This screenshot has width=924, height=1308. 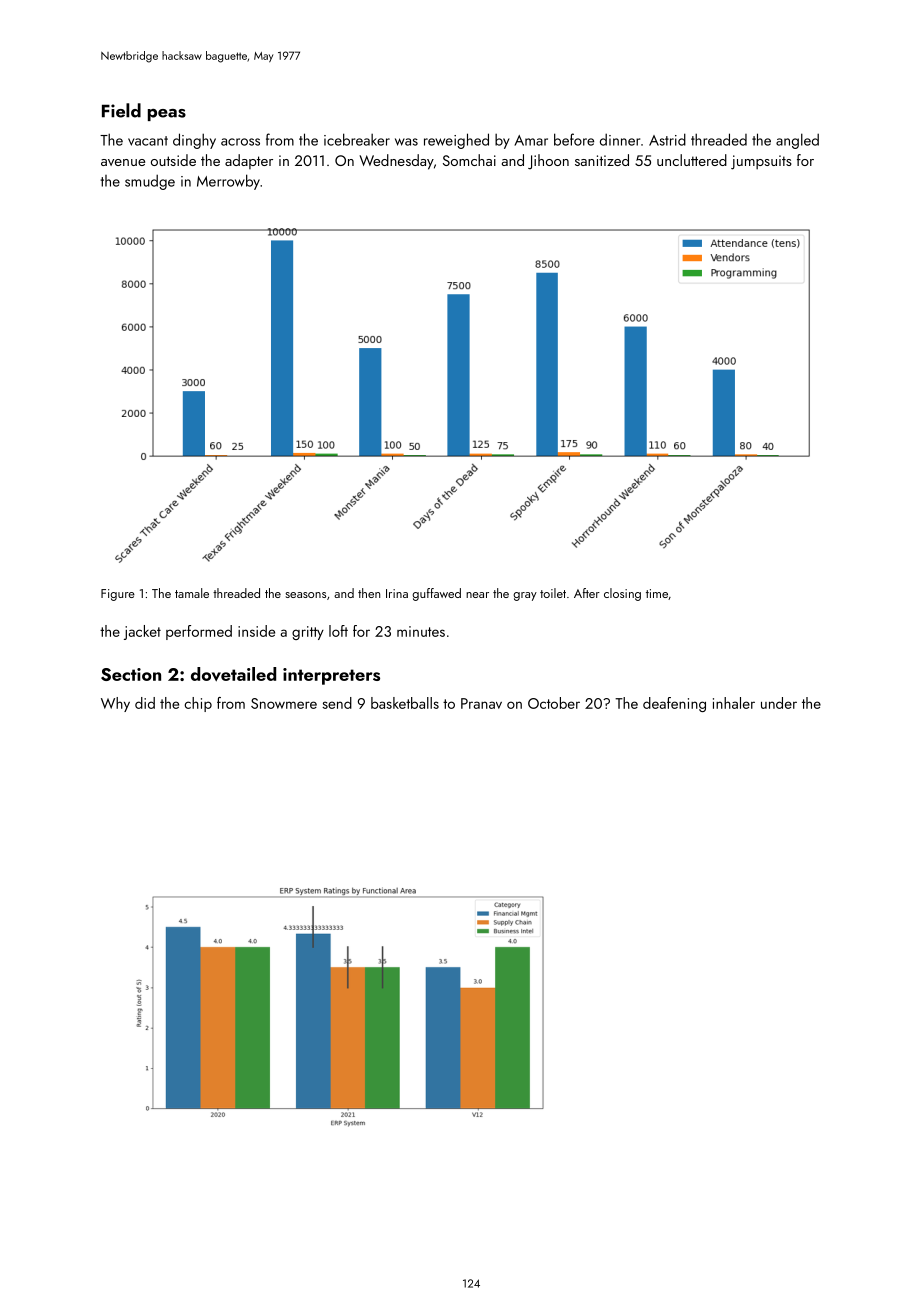 What do you see at coordinates (397, 593) in the screenshot?
I see `Irina` at bounding box center [397, 593].
